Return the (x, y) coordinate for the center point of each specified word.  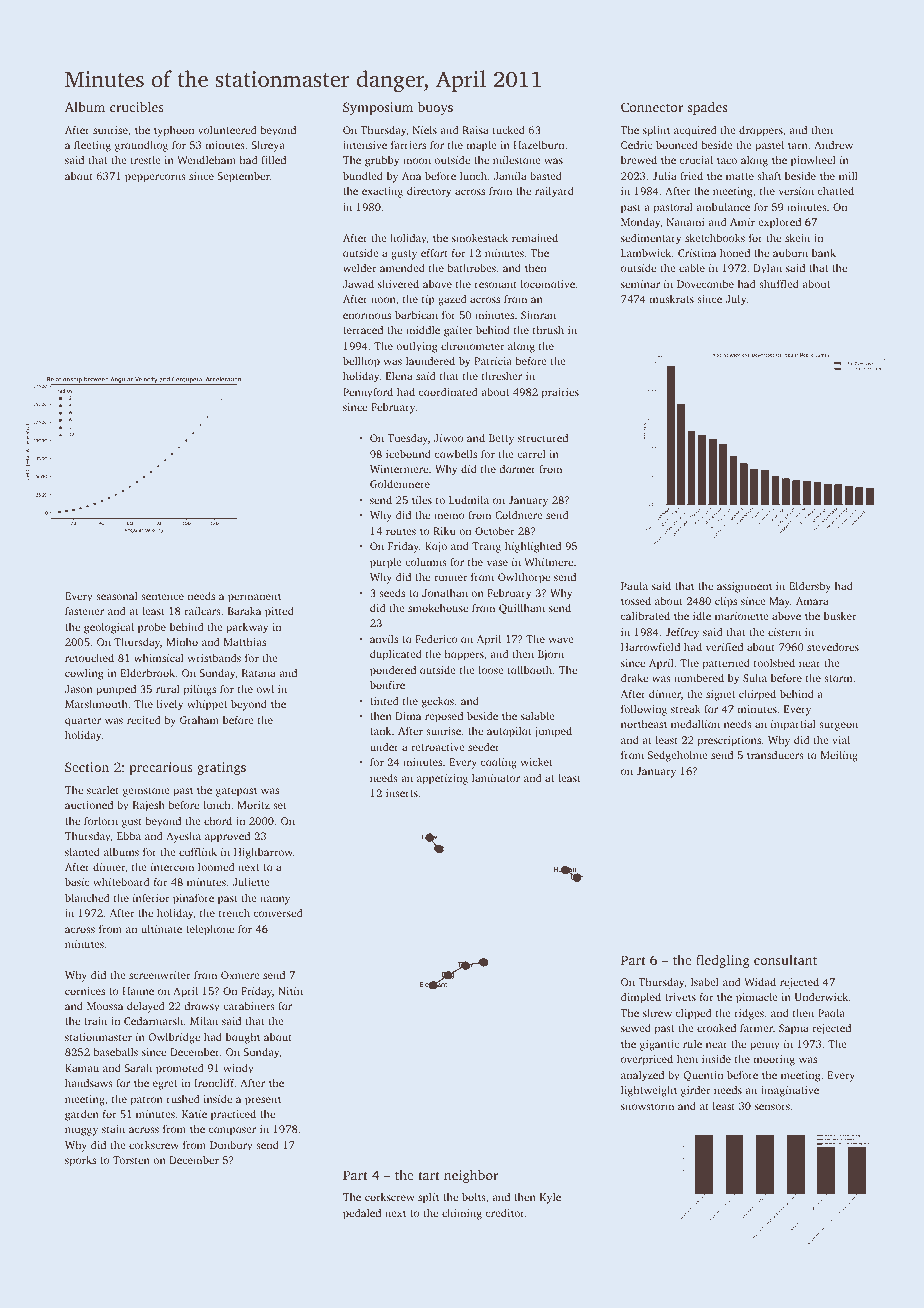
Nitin (290, 991)
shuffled (779, 283)
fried (691, 176)
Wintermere (399, 469)
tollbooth (529, 670)
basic (77, 882)
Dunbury (231, 1146)
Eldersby (810, 587)
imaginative (790, 1091)
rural (168, 689)
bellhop (361, 362)
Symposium (378, 108)
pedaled (362, 1214)
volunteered (227, 130)
